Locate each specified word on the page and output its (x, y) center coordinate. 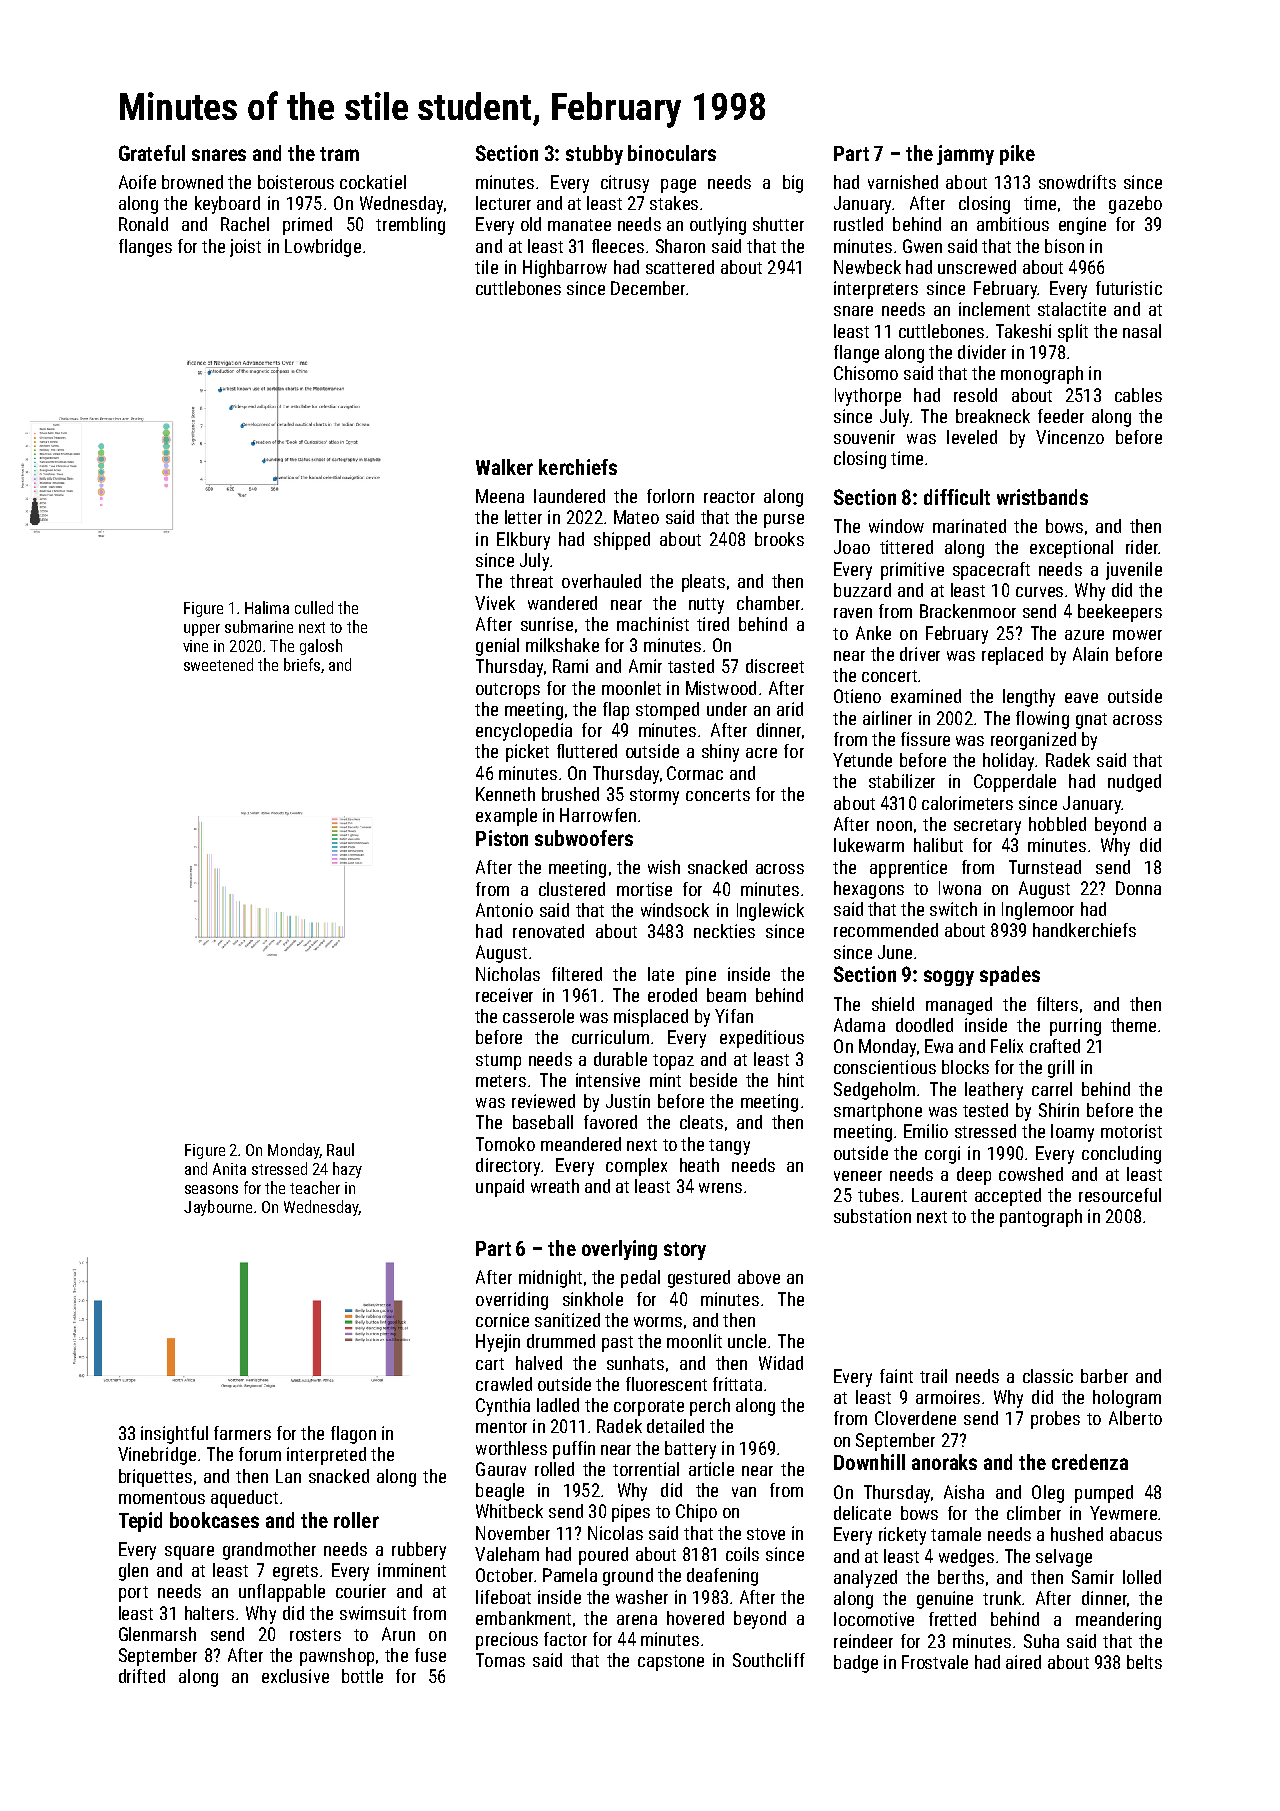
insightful (174, 1435)
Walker (504, 467)
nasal (1142, 331)
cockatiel (373, 182)
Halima (267, 607)
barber (1104, 1376)
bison (1064, 246)
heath (699, 1165)
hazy (347, 1170)
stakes (674, 203)
